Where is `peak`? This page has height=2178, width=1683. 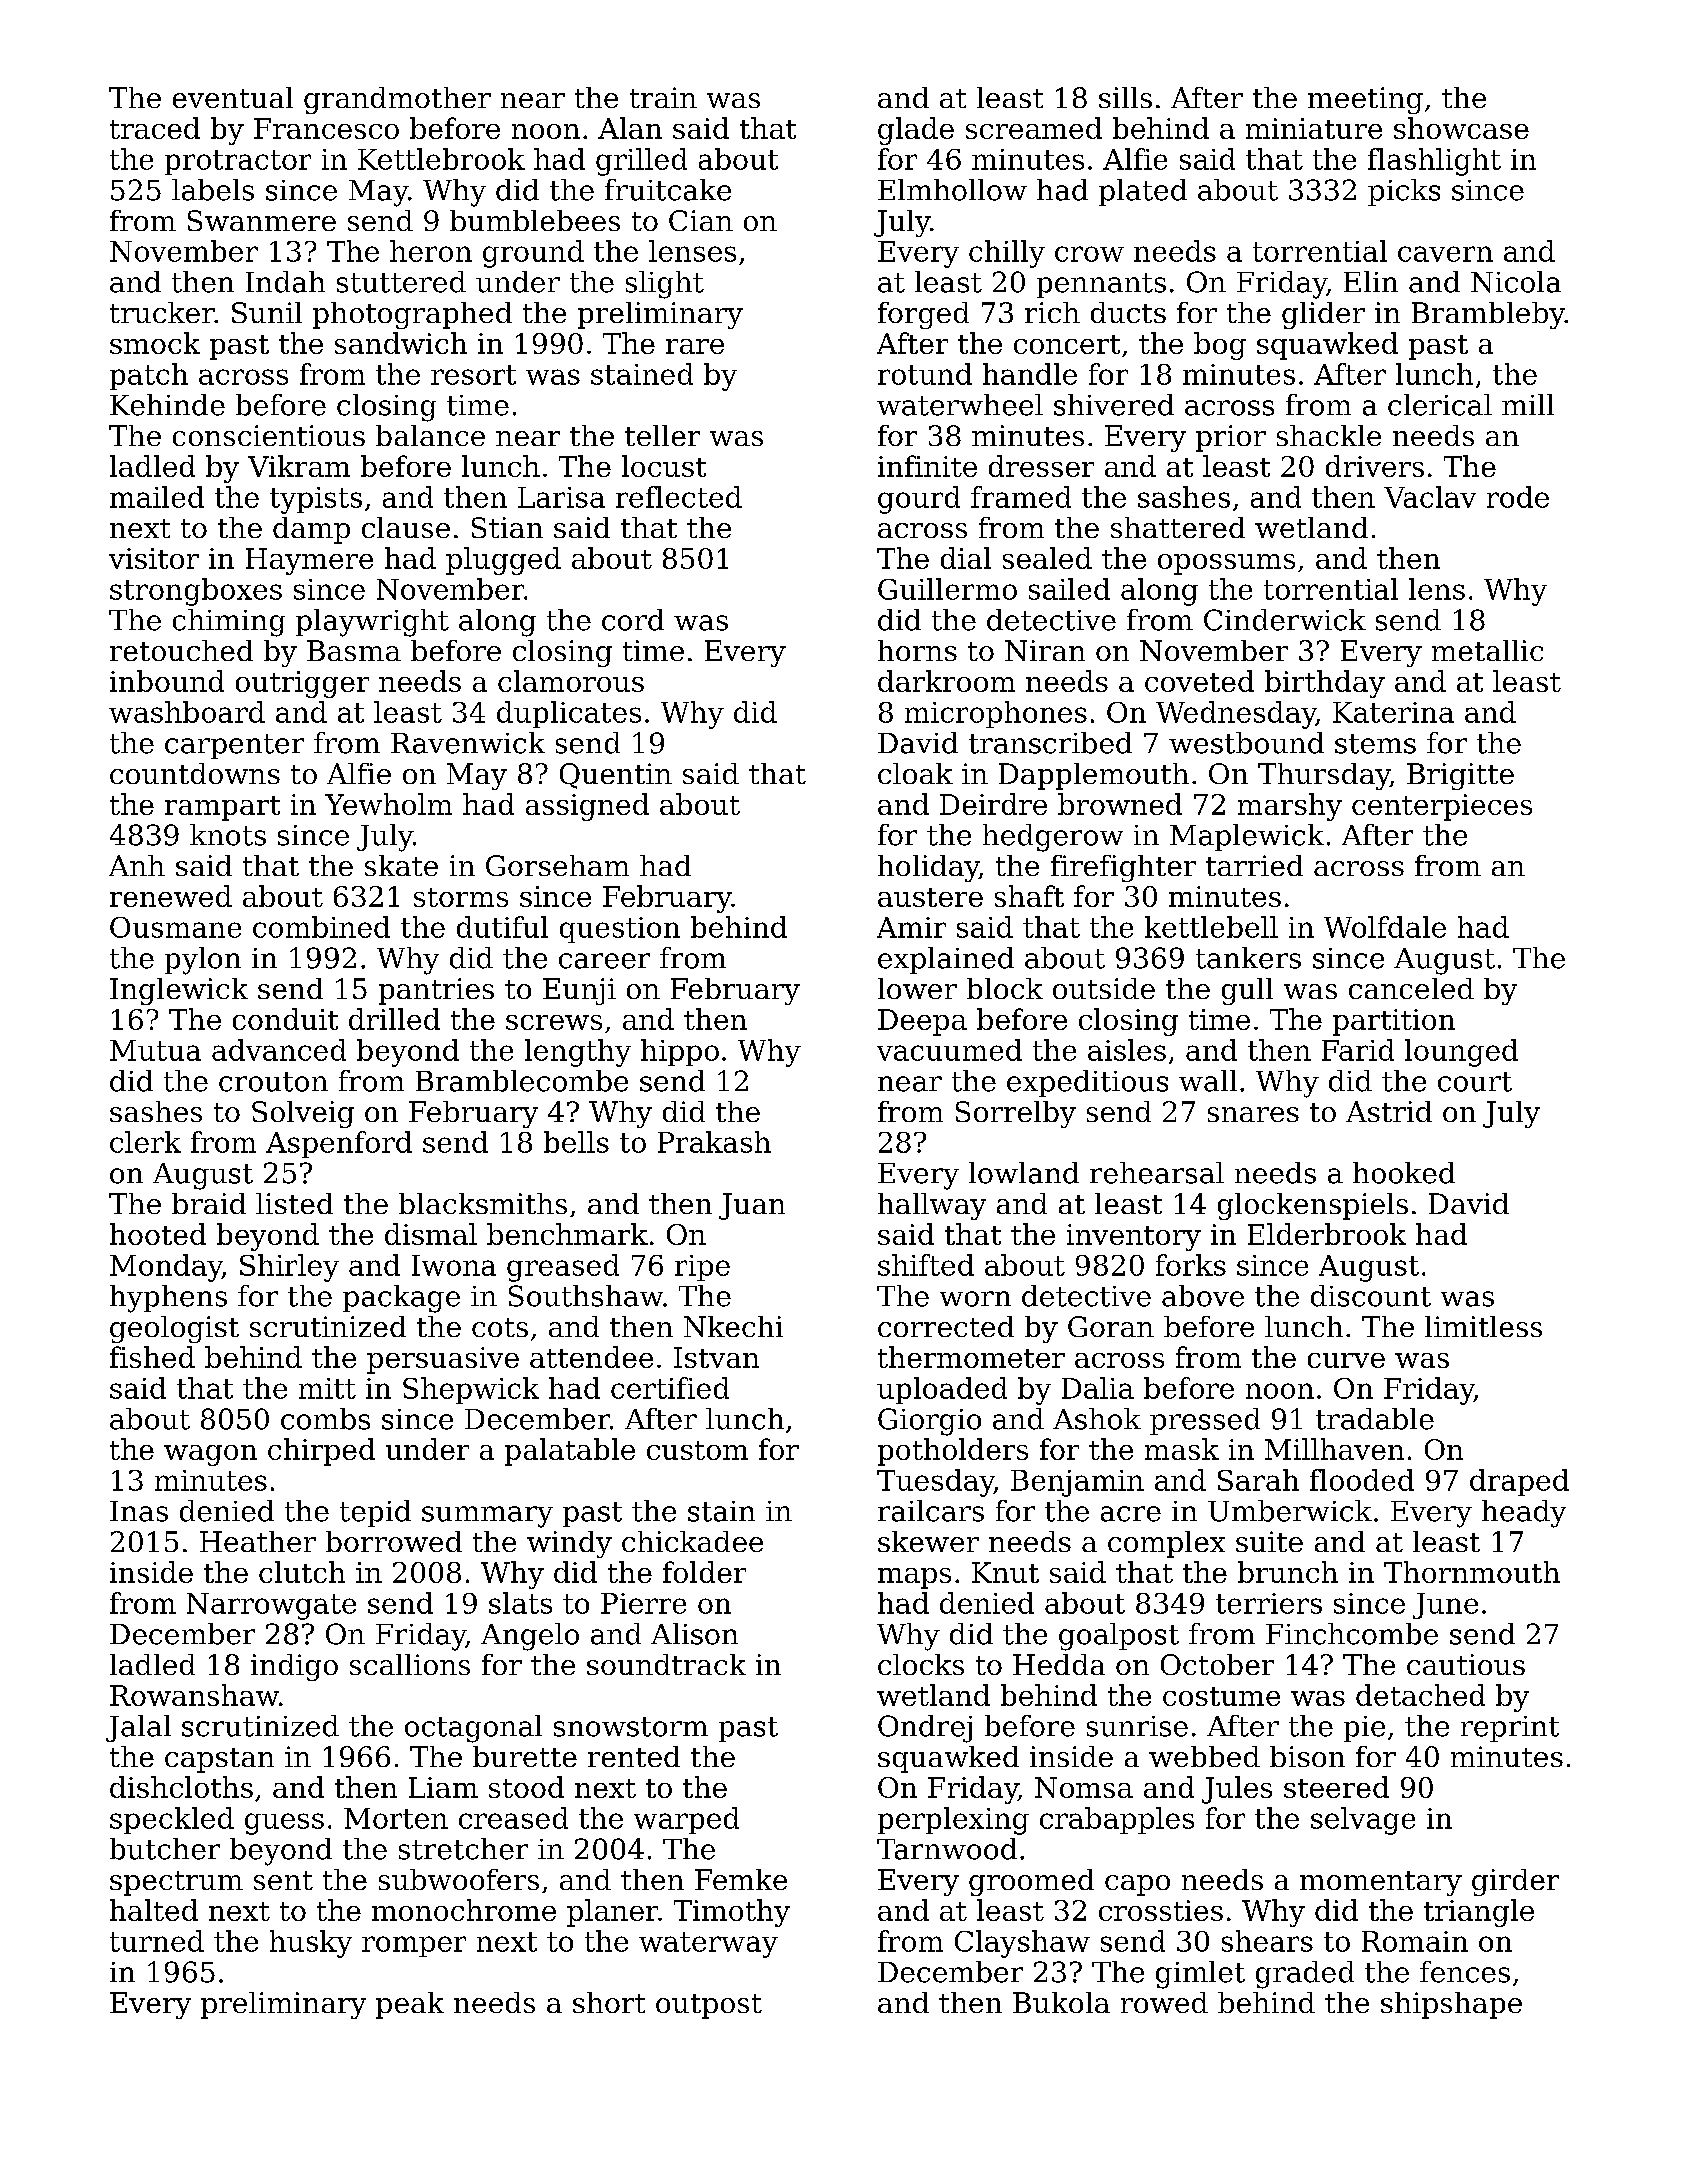 peak is located at coordinates (410, 2005).
